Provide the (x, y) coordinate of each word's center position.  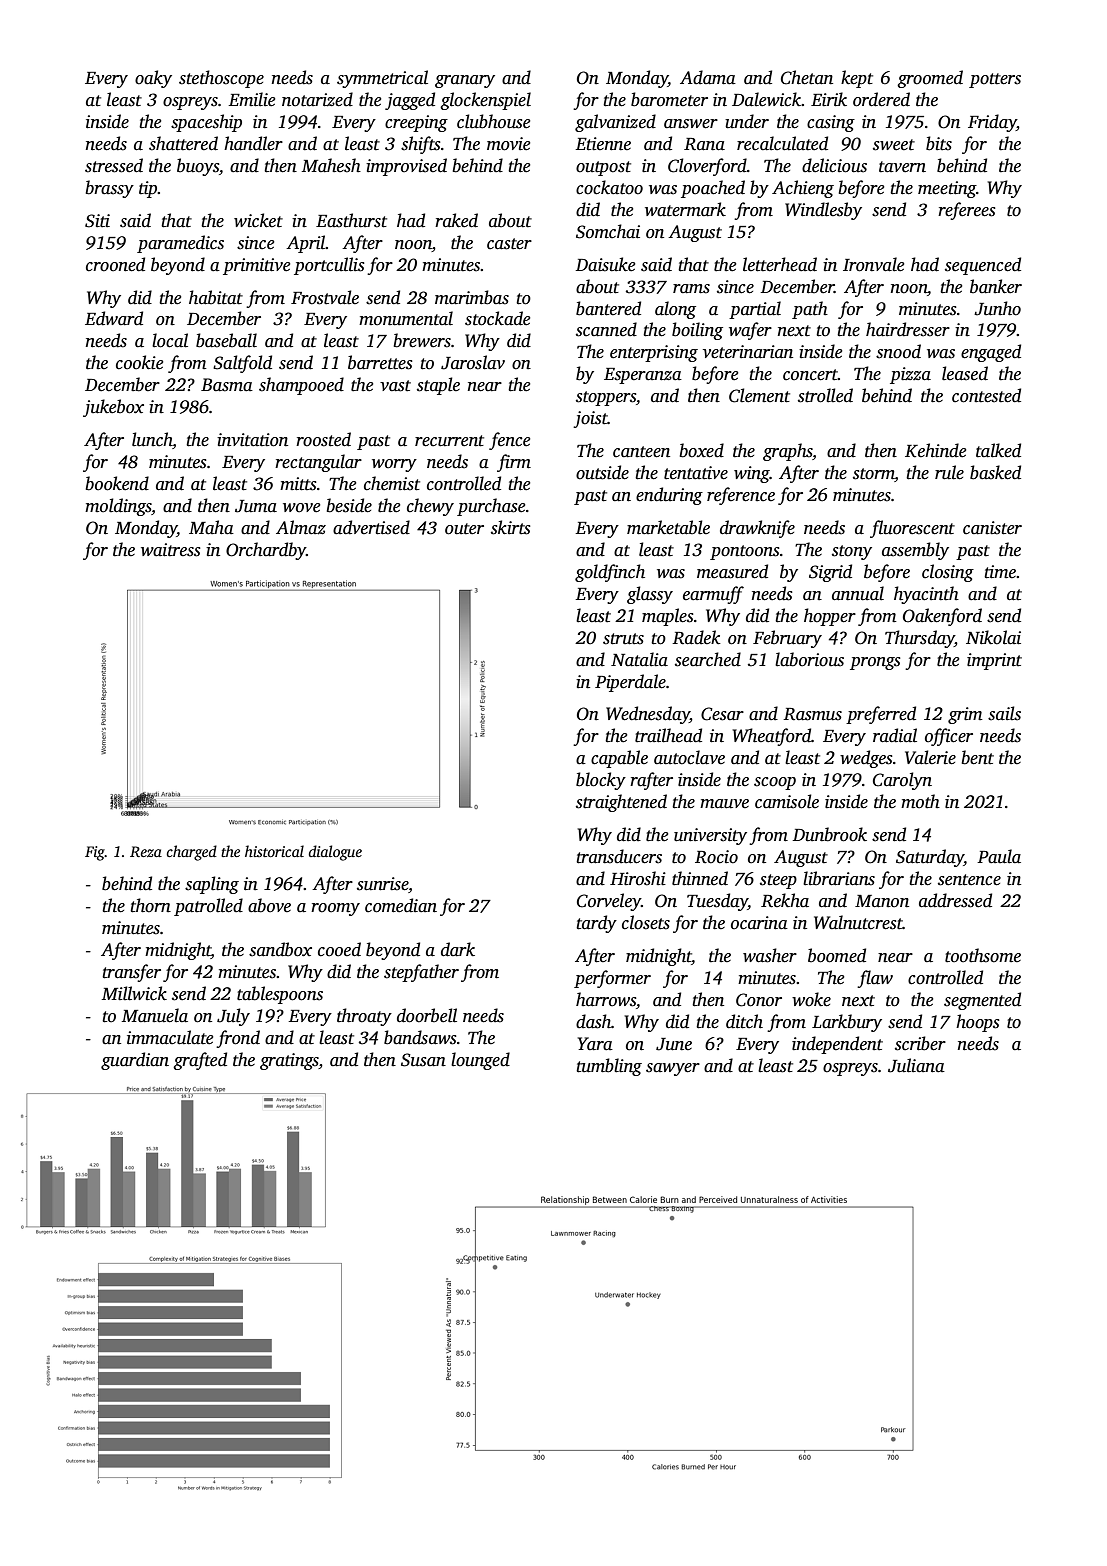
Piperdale (630, 683)
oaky (153, 79)
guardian (135, 1061)
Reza (146, 851)
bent (978, 757)
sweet (894, 145)
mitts (298, 484)
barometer (669, 99)
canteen (641, 452)
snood (898, 351)
